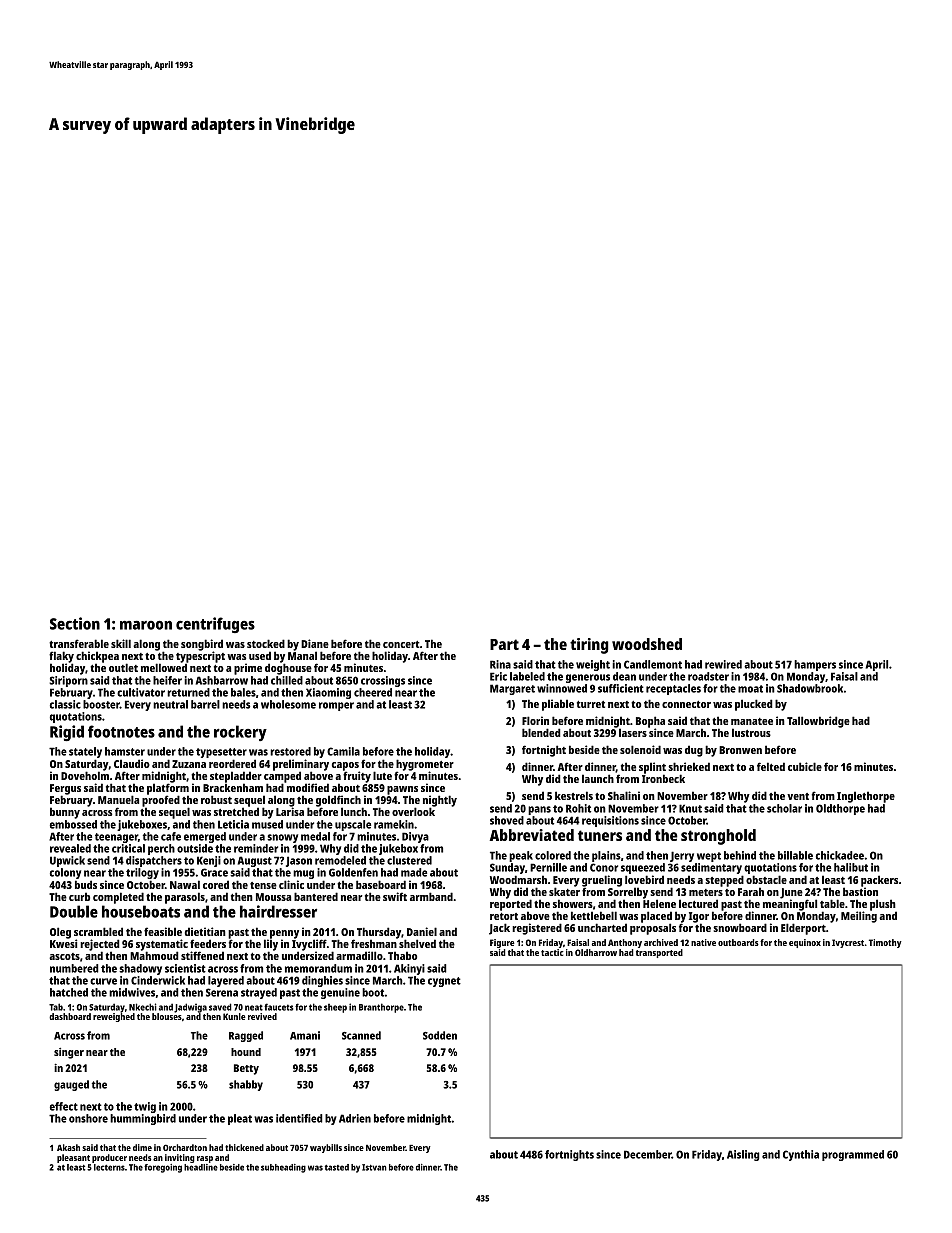  I want to click on Aisling, so click(743, 1155).
